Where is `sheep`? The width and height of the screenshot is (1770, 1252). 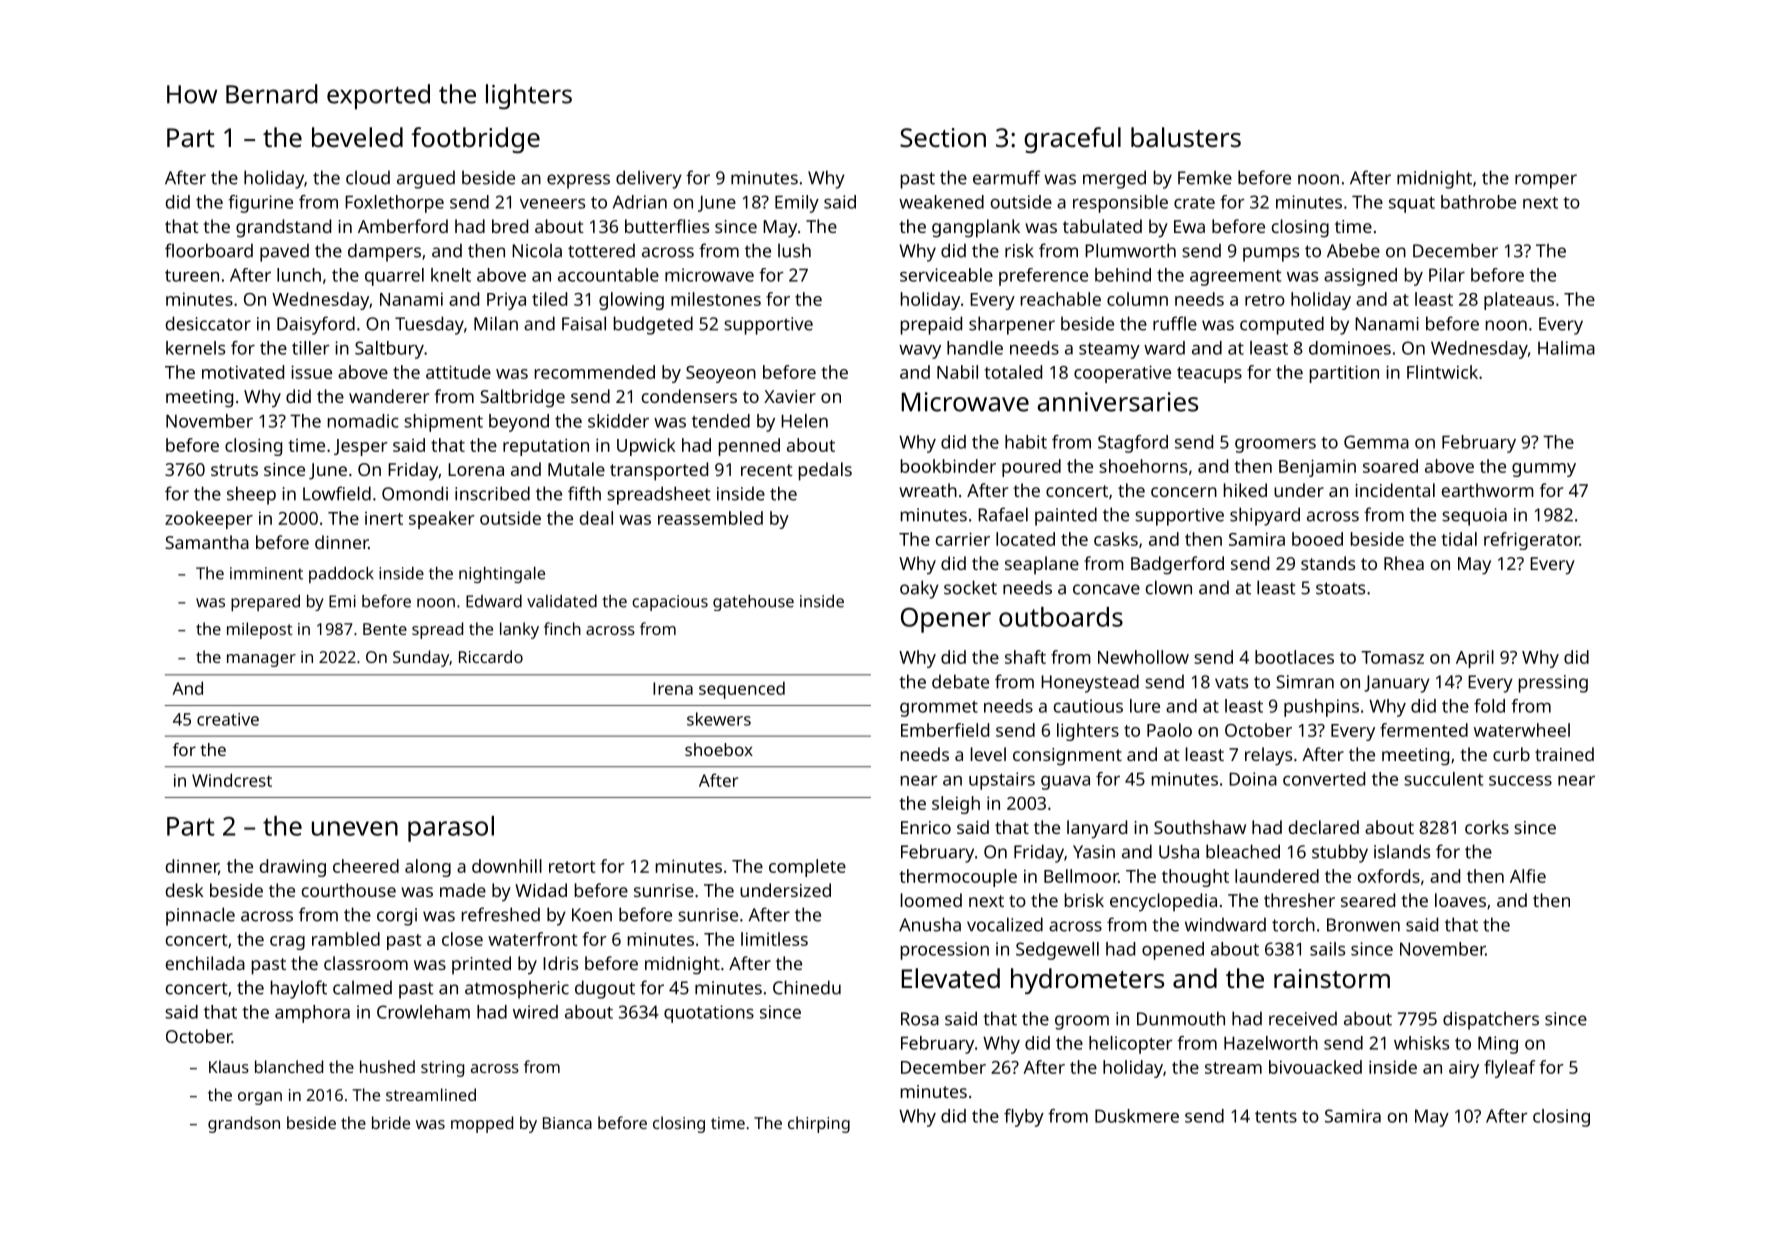 sheep is located at coordinates (251, 495).
